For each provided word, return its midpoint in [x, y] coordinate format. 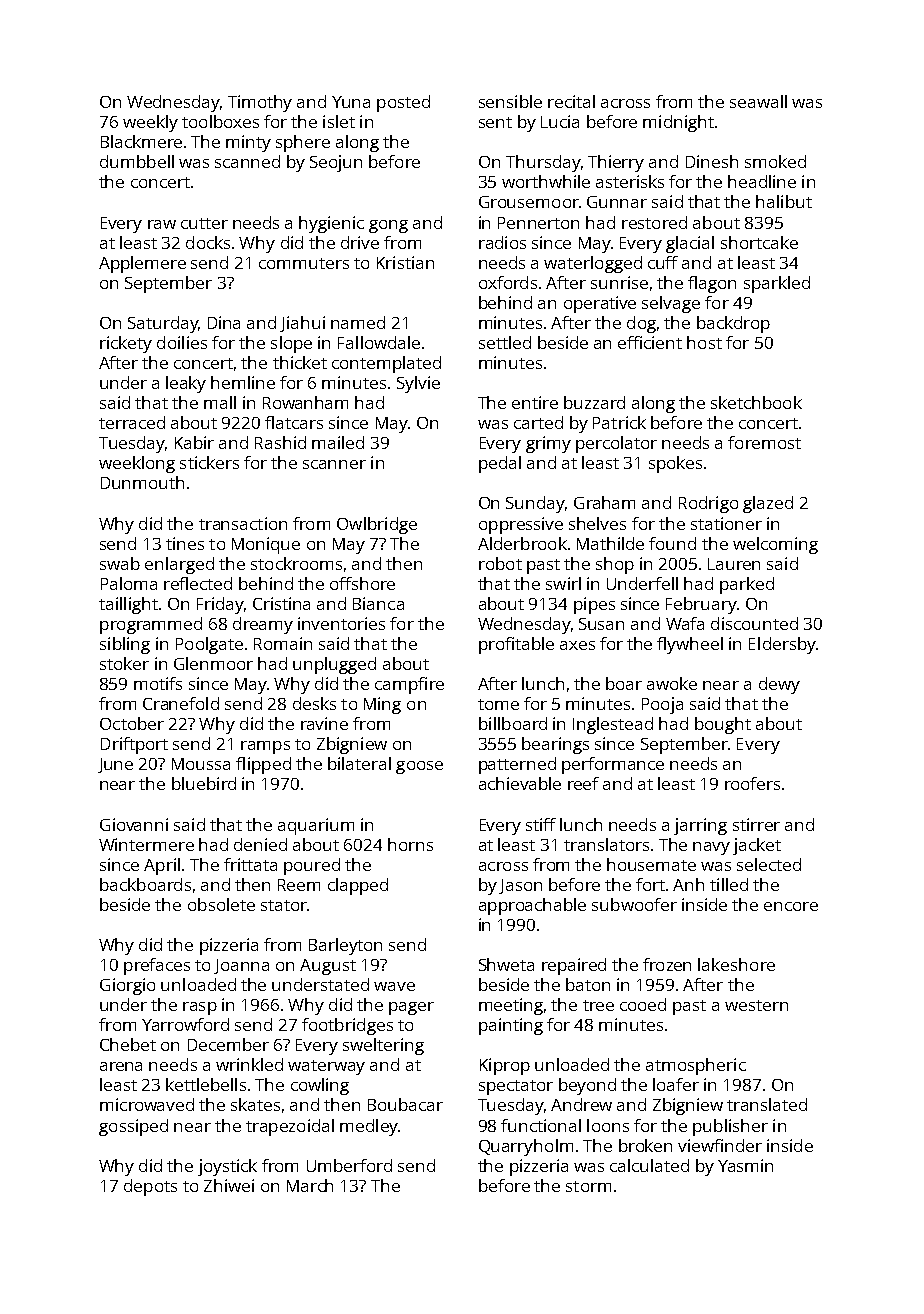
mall [220, 402]
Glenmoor [213, 663]
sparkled [777, 284]
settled [505, 342]
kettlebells [206, 1084]
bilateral [359, 763]
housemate [651, 864]
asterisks [630, 181]
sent [495, 122]
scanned [247, 161]
